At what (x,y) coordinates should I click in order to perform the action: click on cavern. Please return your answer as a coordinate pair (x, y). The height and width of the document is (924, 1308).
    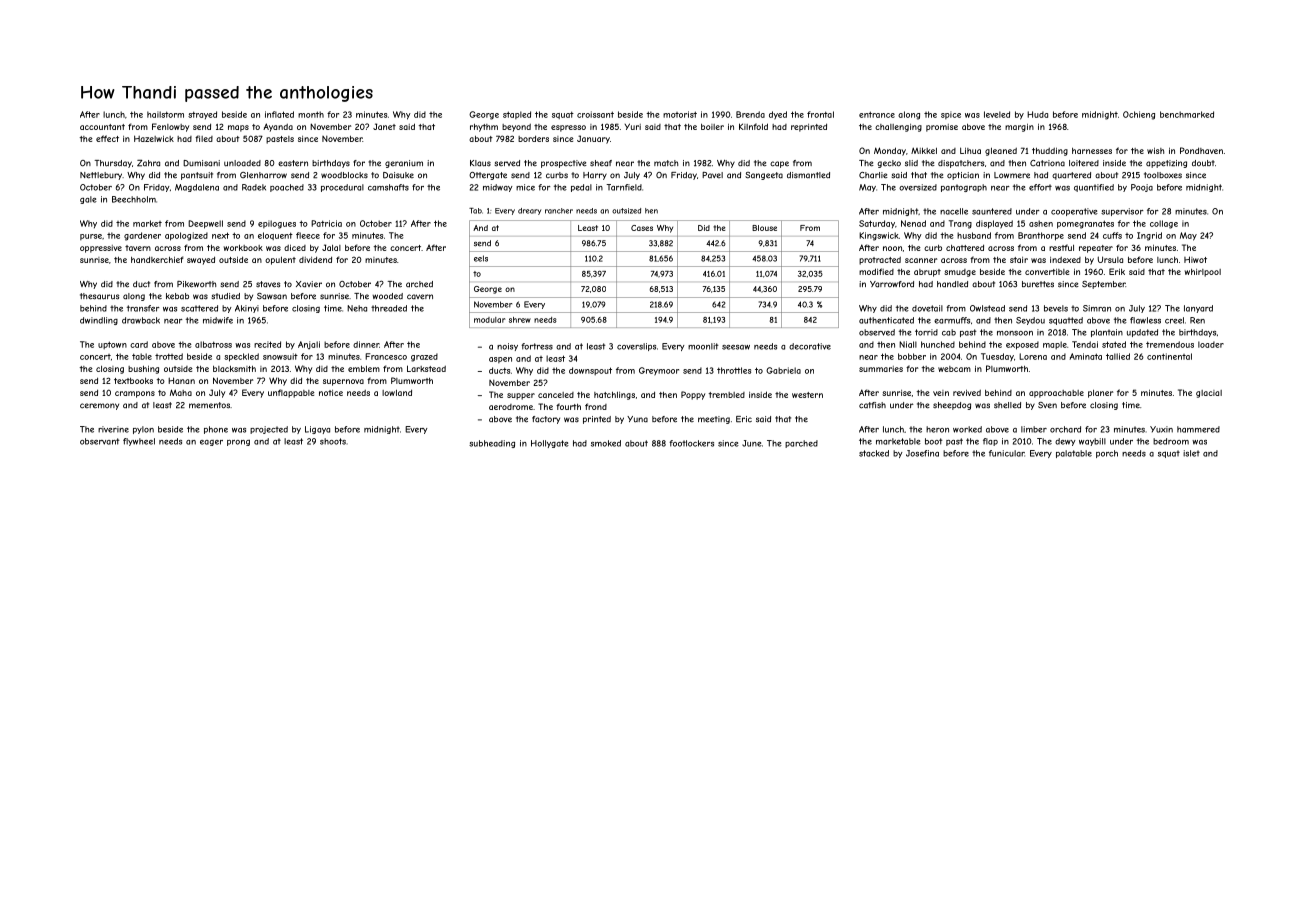
    Looking at the image, I should click on (420, 297).
